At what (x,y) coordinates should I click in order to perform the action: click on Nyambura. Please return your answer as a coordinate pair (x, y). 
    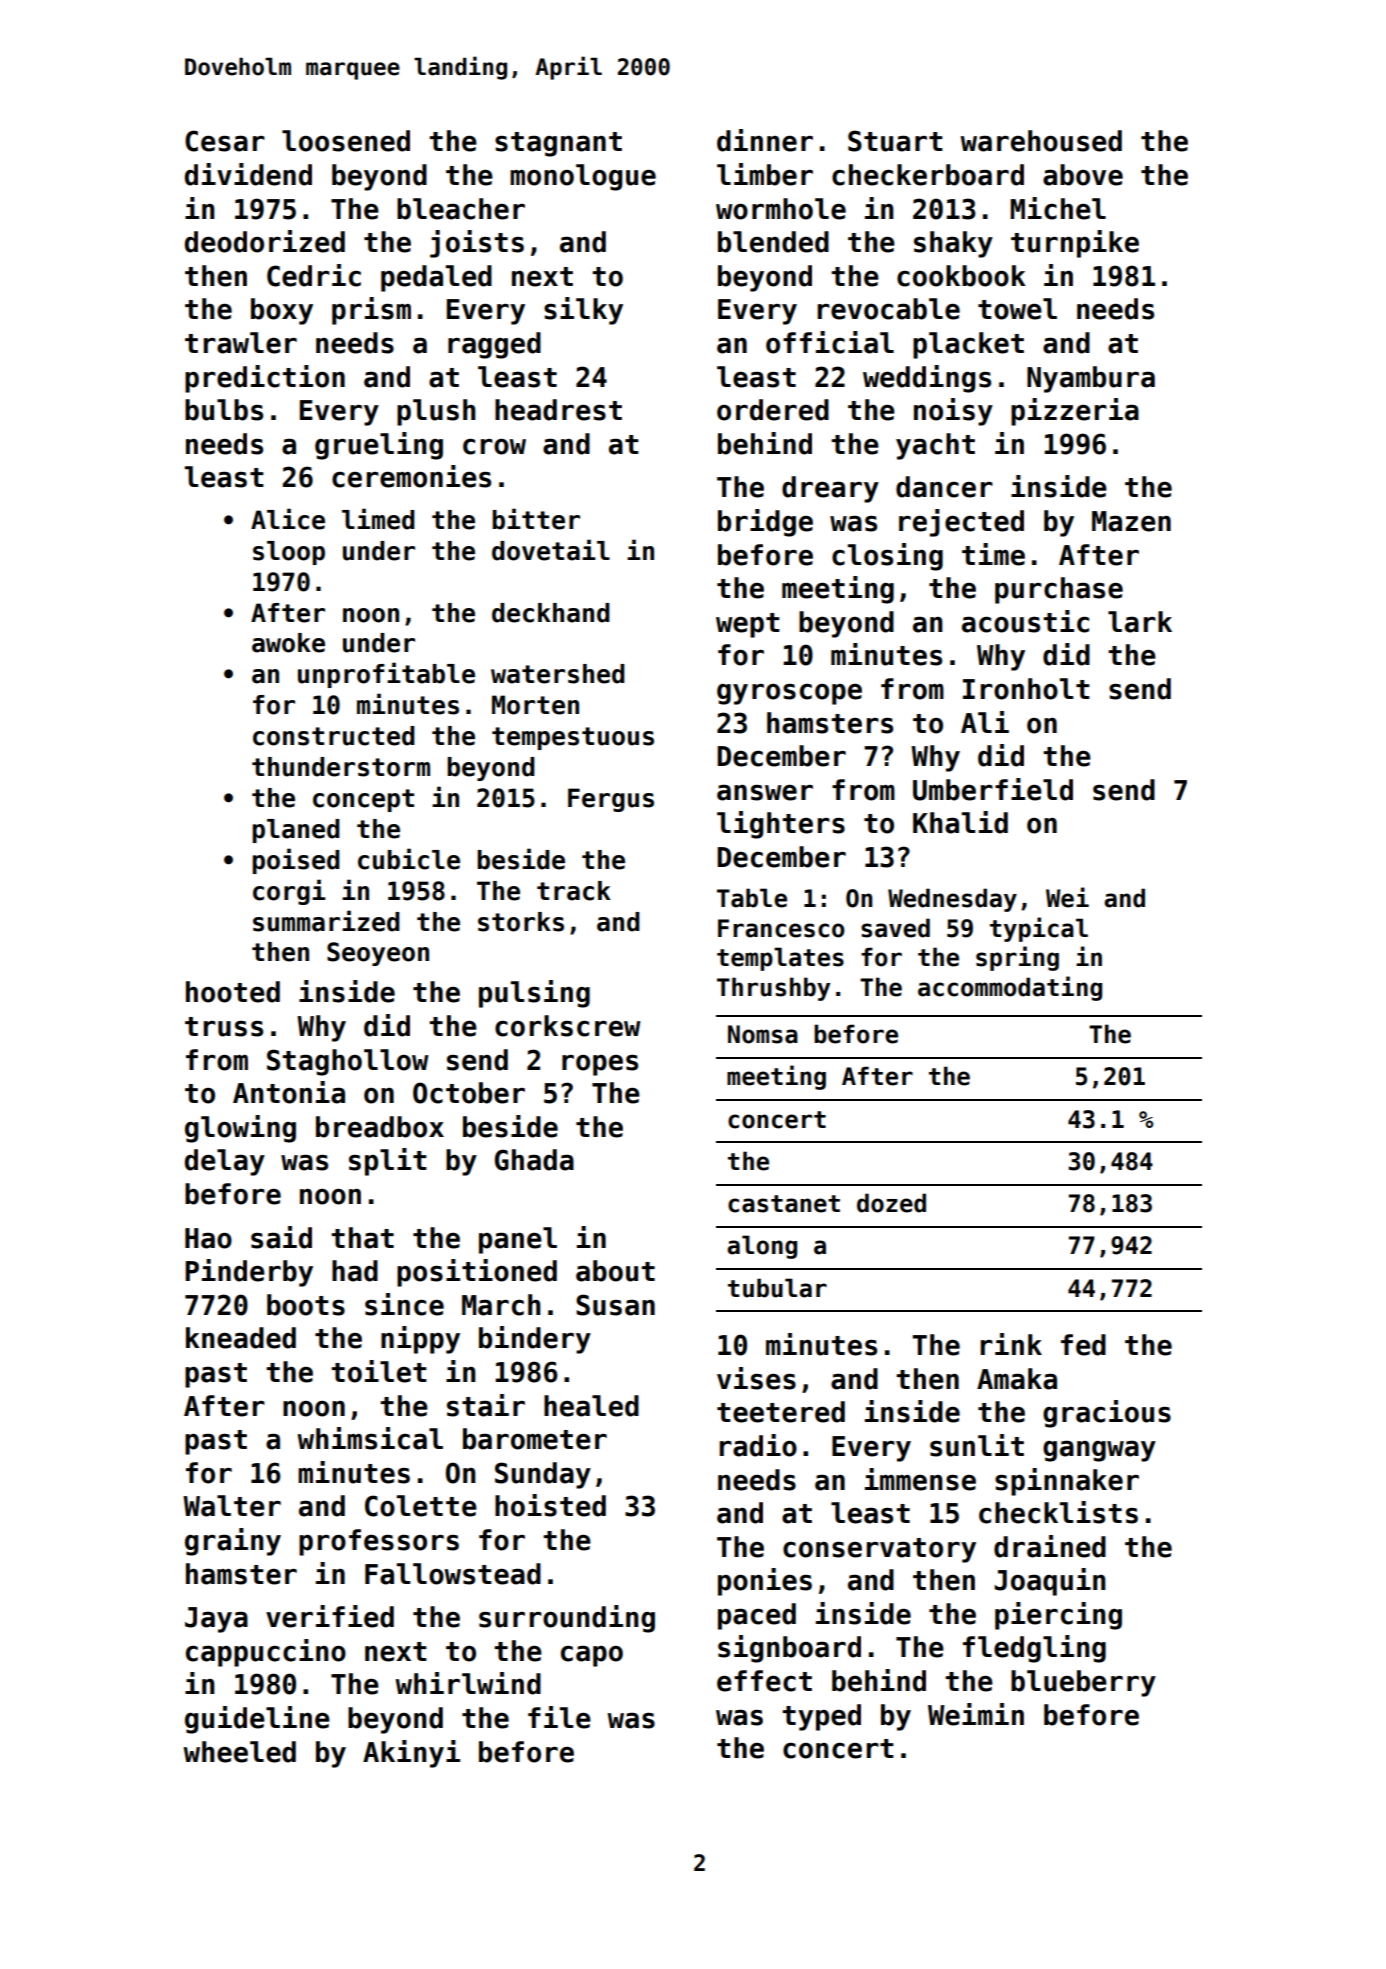
    Looking at the image, I should click on (1091, 379).
